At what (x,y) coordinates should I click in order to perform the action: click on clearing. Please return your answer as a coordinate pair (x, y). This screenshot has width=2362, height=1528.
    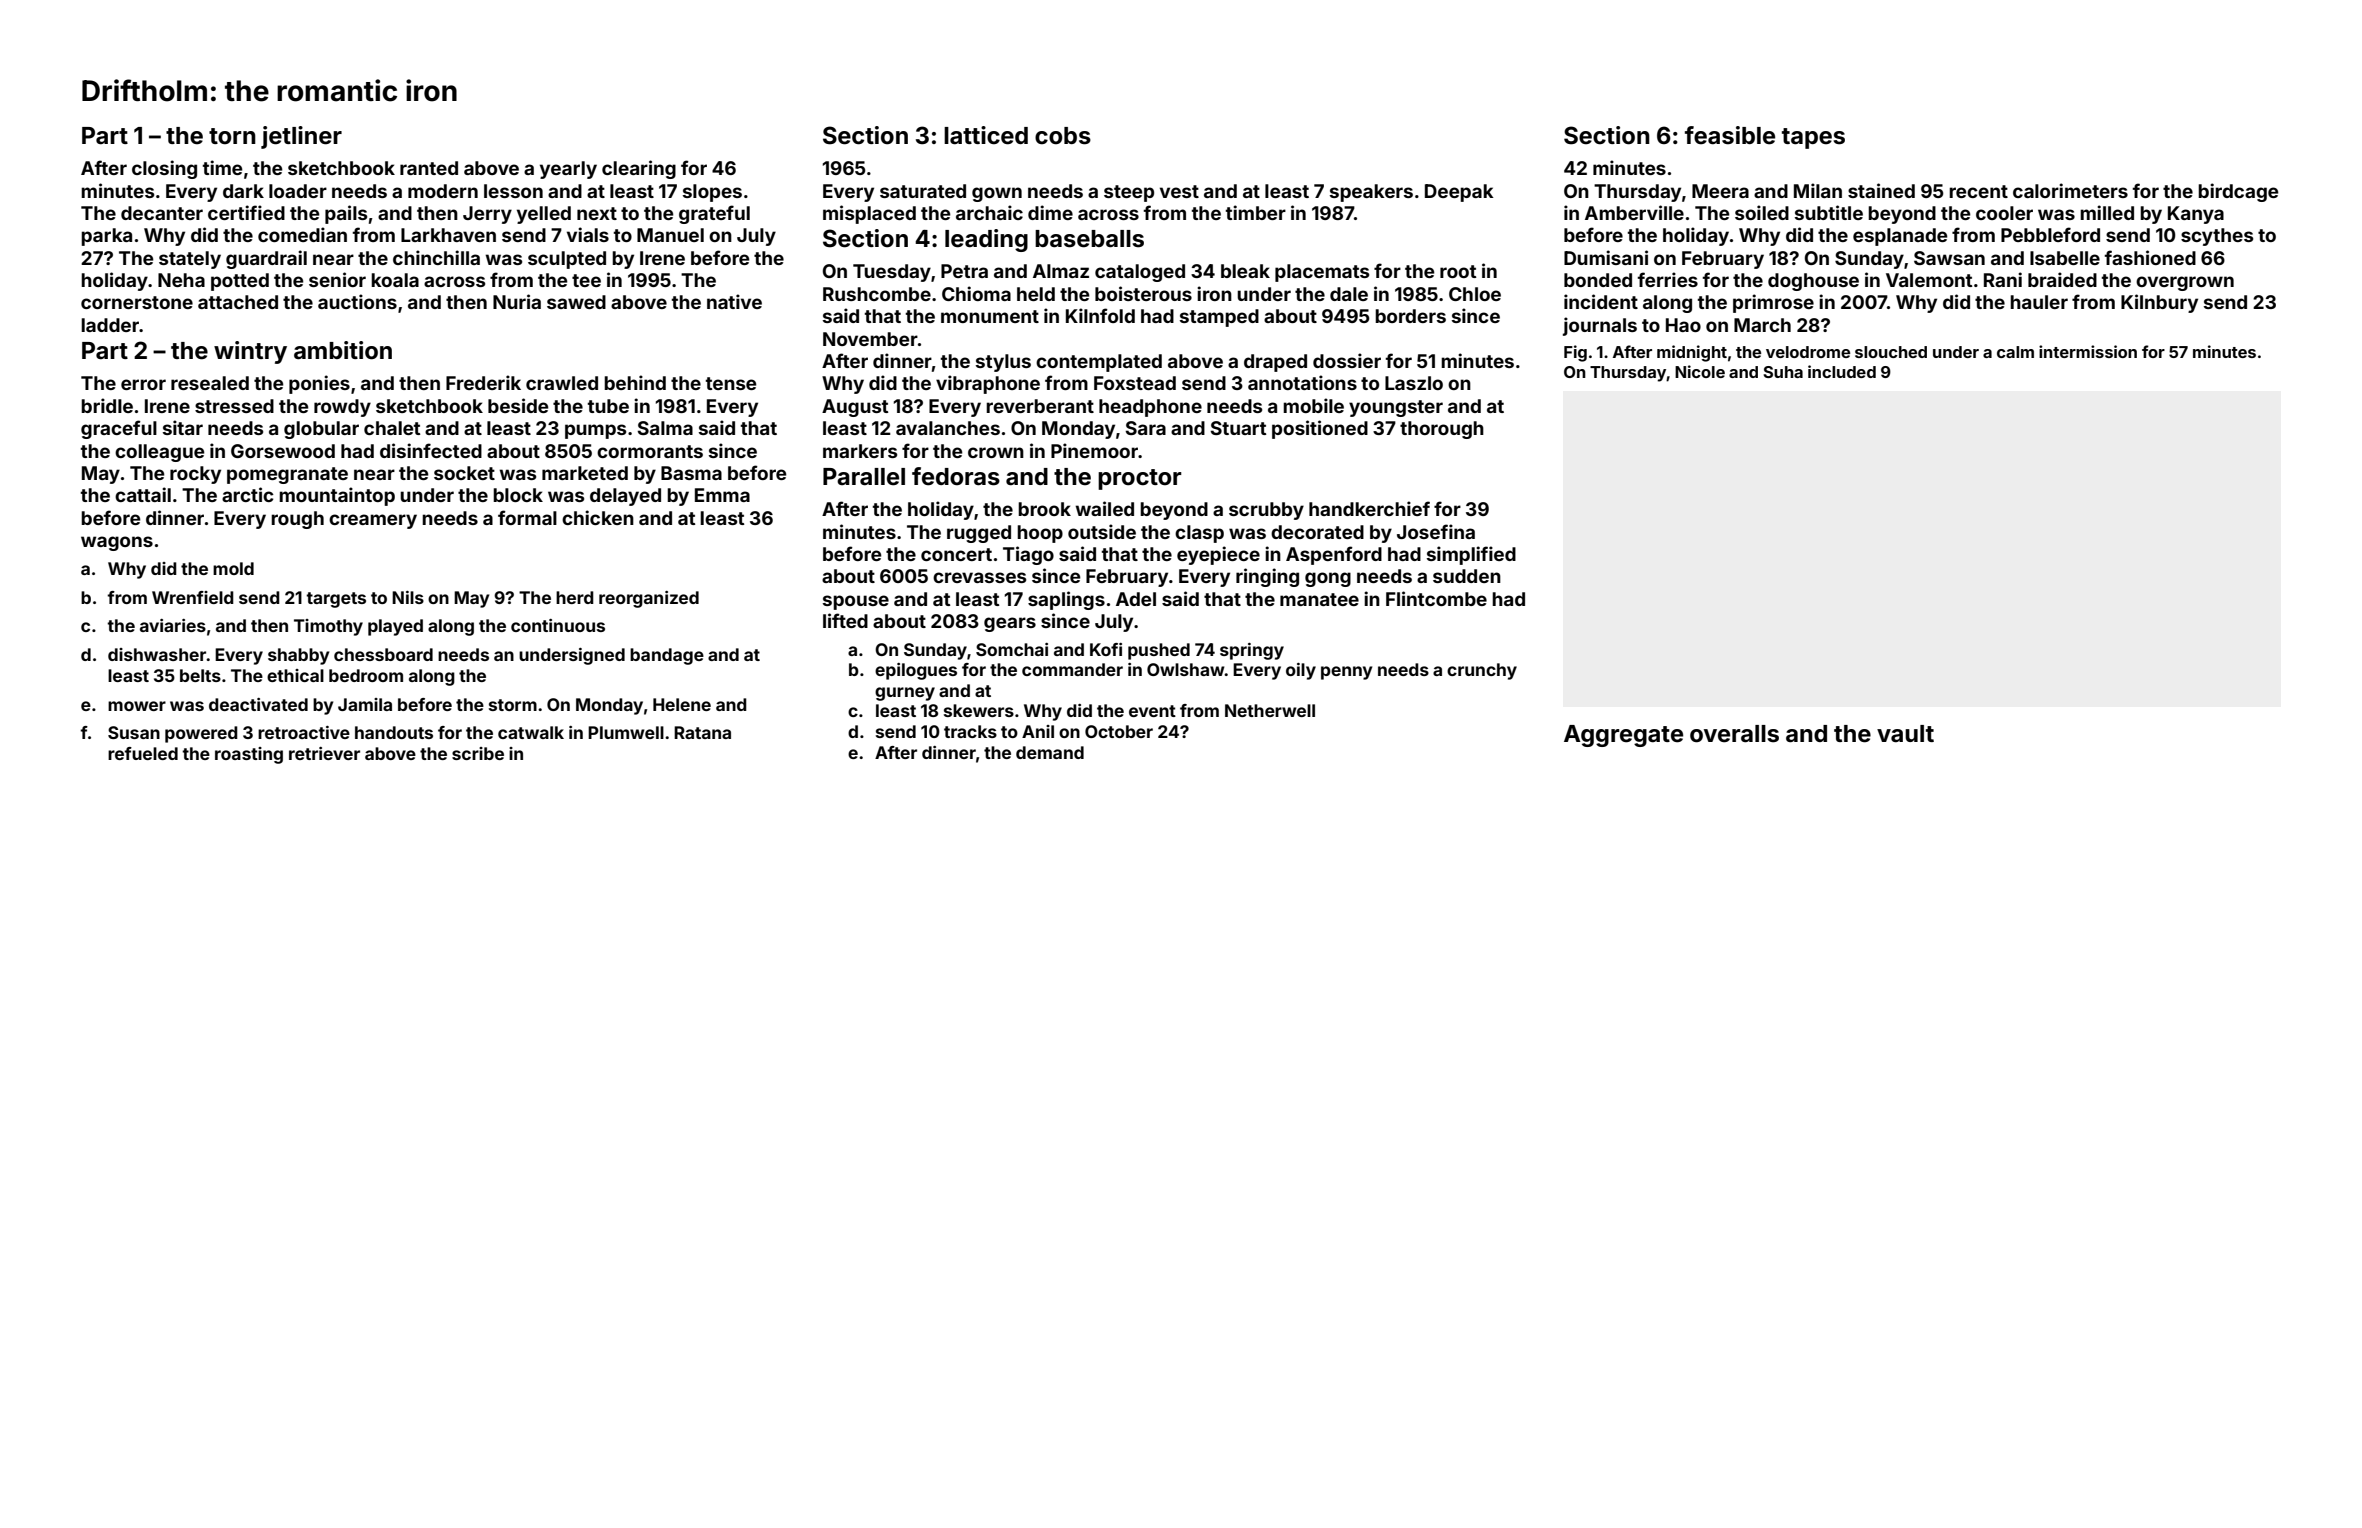
    Looking at the image, I should click on (639, 169).
